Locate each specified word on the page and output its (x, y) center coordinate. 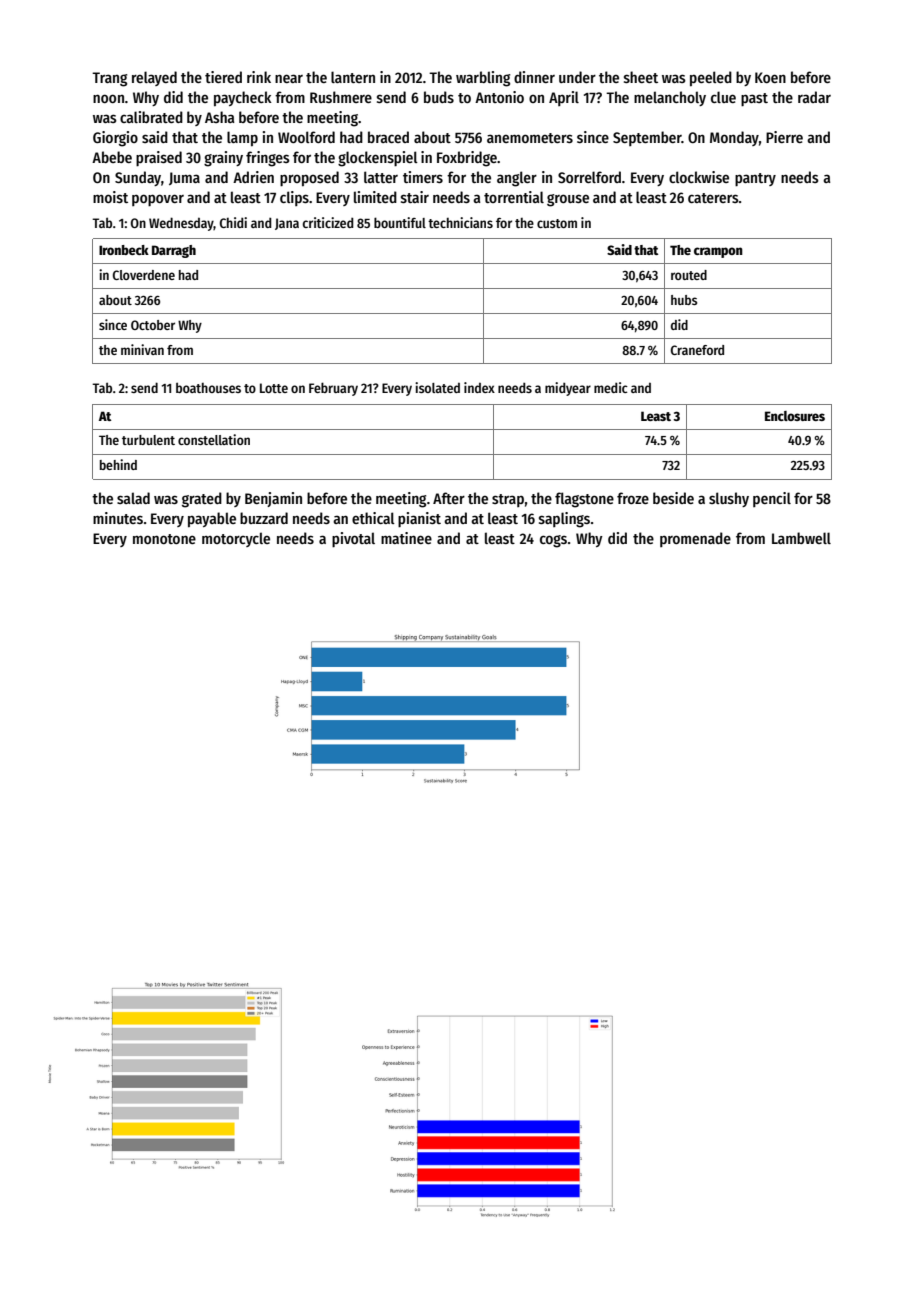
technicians (460, 222)
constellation (214, 439)
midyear (568, 389)
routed (689, 275)
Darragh (174, 251)
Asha (219, 117)
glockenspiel (378, 159)
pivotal (353, 539)
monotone (164, 539)
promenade (695, 539)
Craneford (697, 350)
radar (814, 97)
